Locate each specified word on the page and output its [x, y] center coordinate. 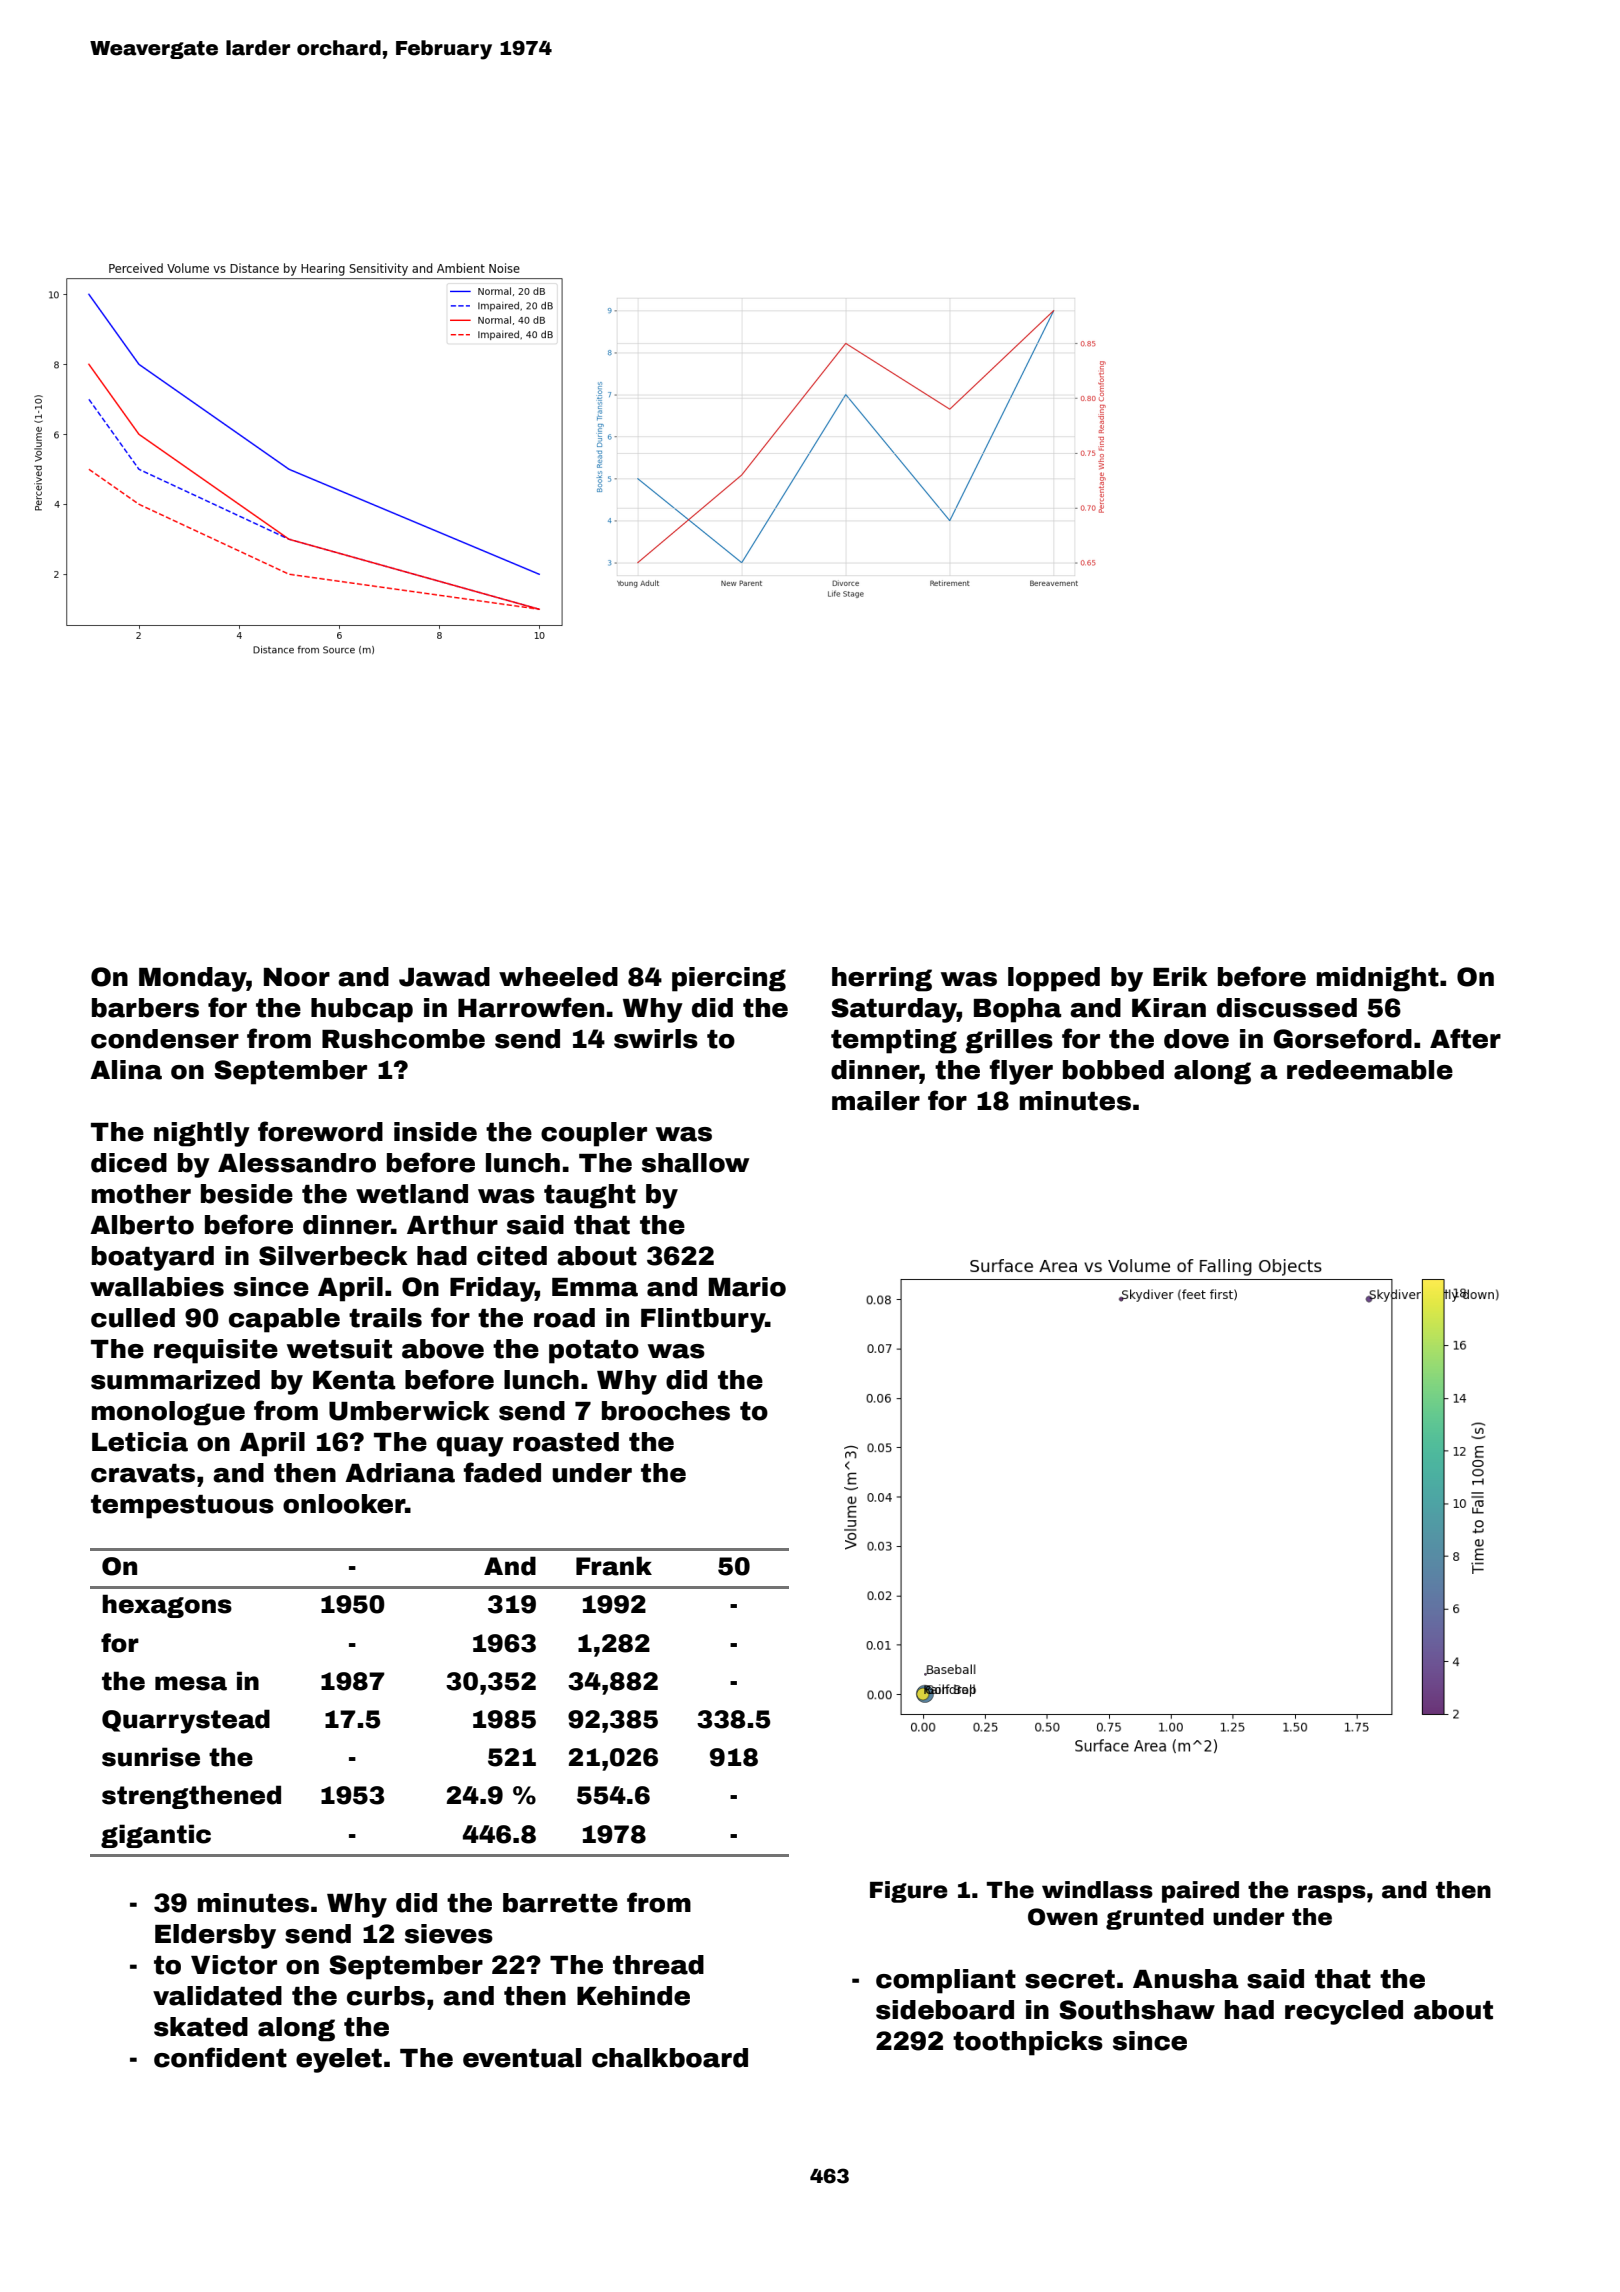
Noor [297, 977]
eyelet [339, 2060]
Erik [1180, 976]
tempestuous [182, 1507]
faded [502, 1472]
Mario [747, 1287]
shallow [696, 1163]
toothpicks [1028, 2043]
